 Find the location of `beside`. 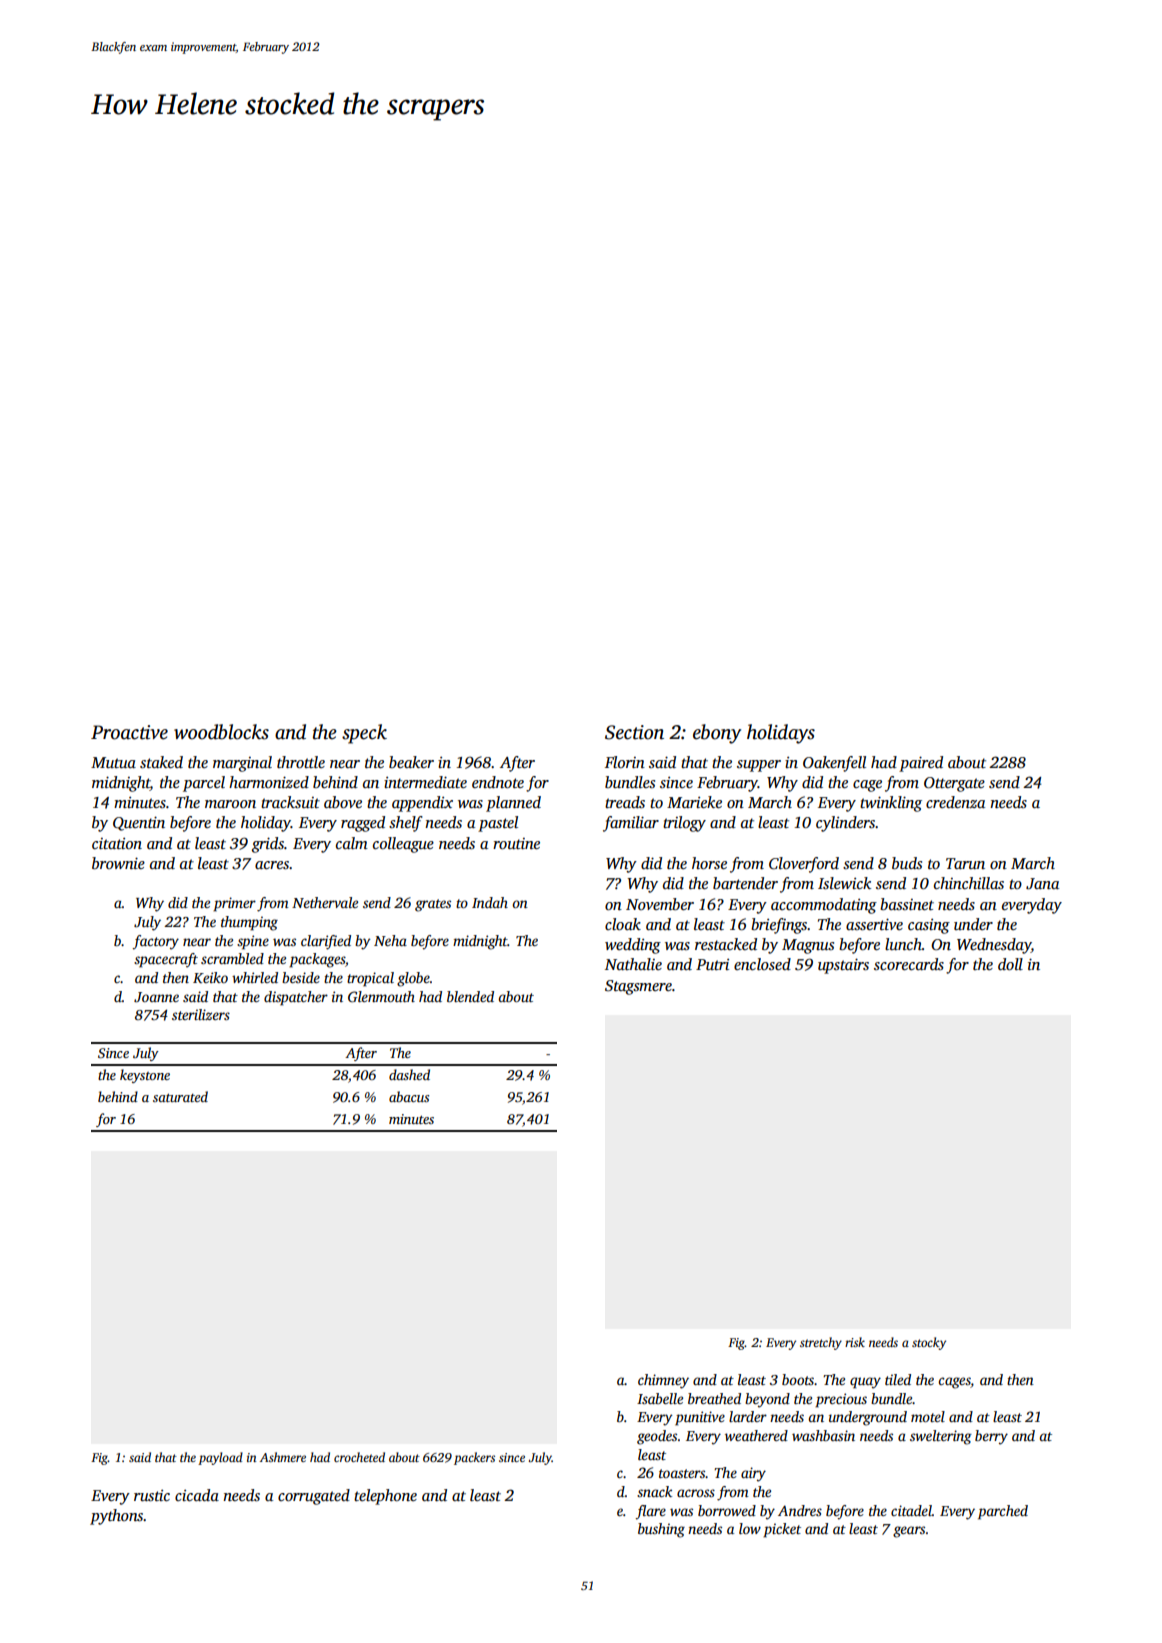

beside is located at coordinates (301, 977).
